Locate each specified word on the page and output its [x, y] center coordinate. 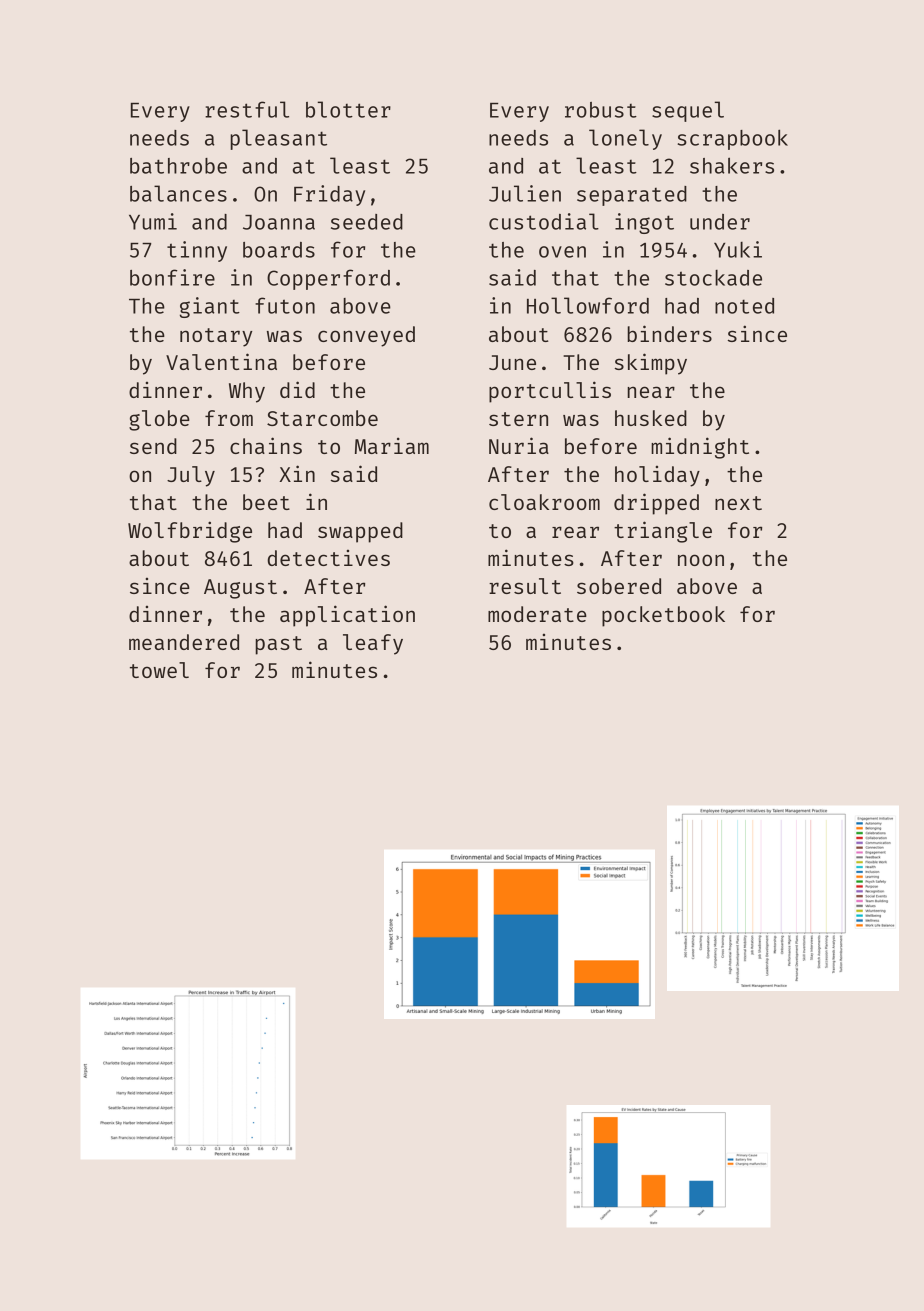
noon [701, 560]
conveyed [366, 336]
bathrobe [178, 166]
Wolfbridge [190, 532]
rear [575, 532]
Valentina [221, 361]
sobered [619, 586]
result [525, 586]
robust [601, 110]
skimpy [651, 364]
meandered [184, 642]
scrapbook [732, 139]
